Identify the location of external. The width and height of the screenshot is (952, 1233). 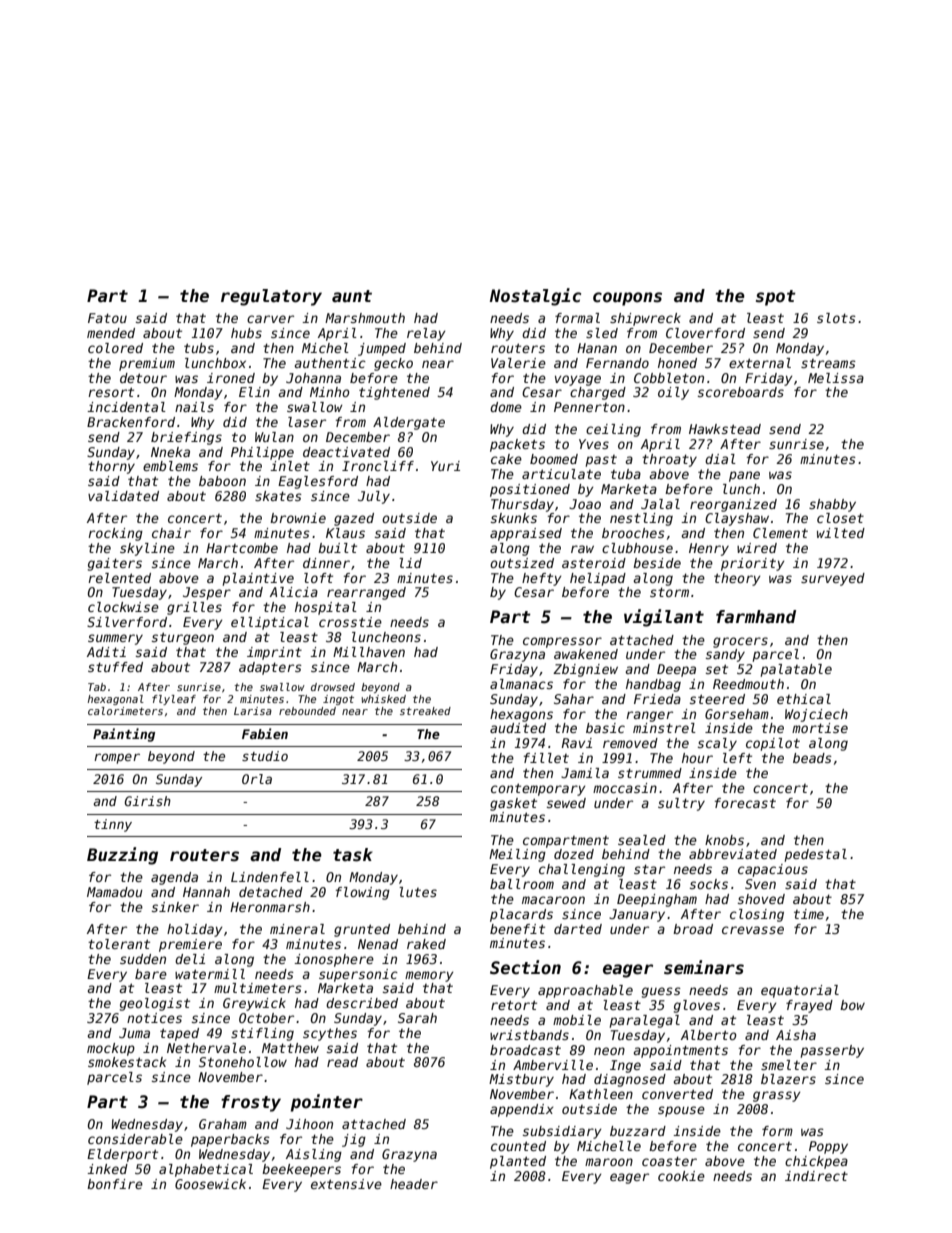
(760, 363).
